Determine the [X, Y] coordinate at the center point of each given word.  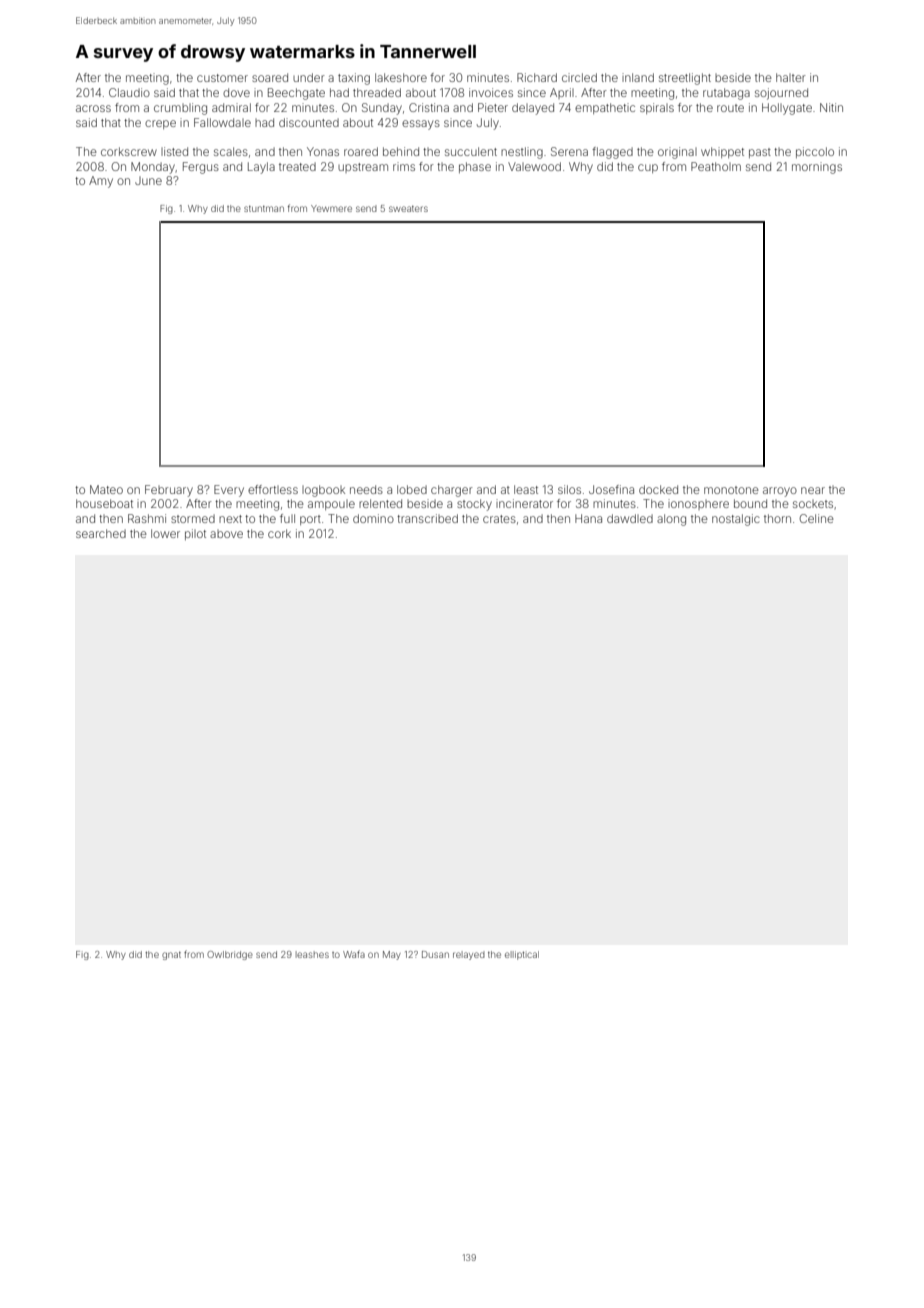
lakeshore [401, 77]
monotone [731, 490]
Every [229, 491]
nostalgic [736, 520]
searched [101, 533]
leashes [312, 954]
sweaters [408, 209]
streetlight [685, 79]
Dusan [435, 954]
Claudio [129, 92]
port [310, 520]
